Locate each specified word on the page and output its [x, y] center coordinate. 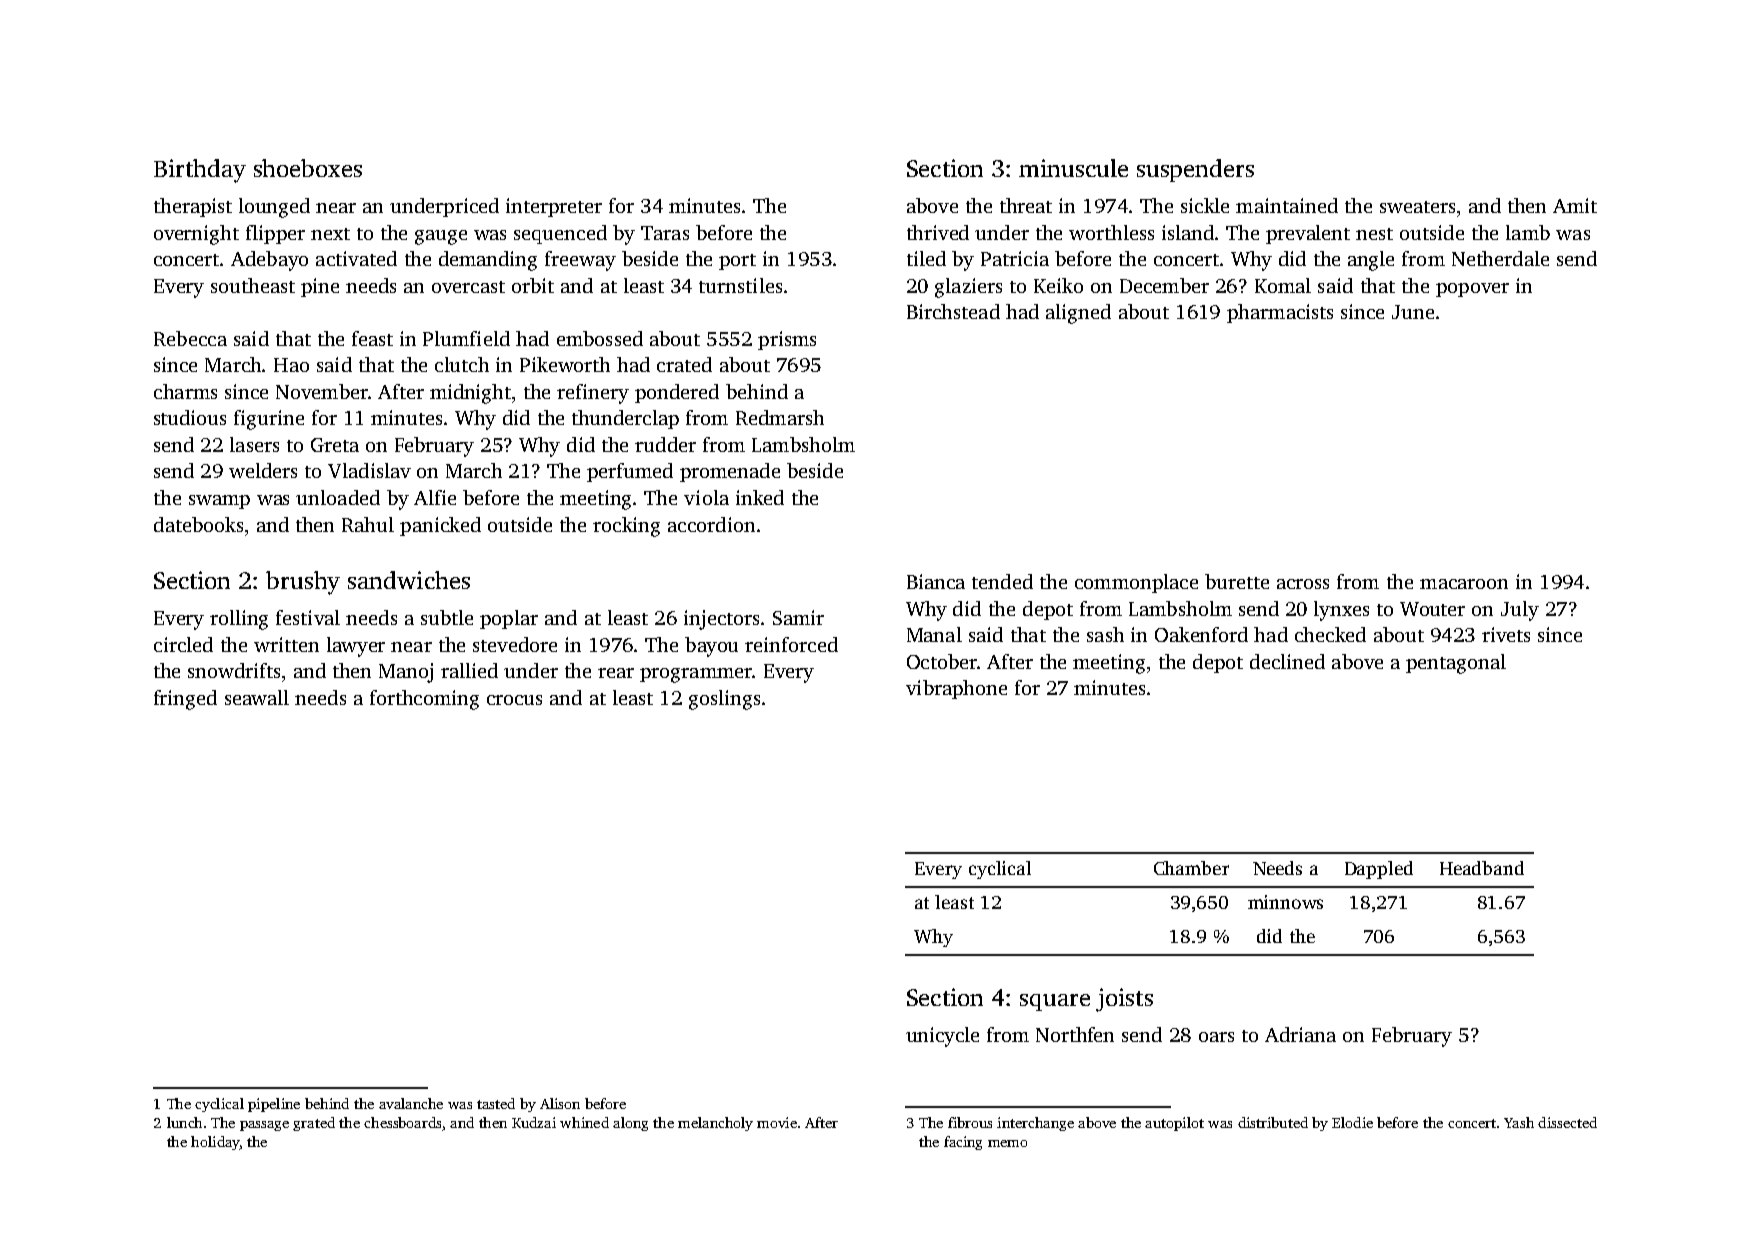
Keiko [1058, 285]
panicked [440, 526]
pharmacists [1280, 313]
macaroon [1464, 584]
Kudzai [534, 1122]
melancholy [715, 1124]
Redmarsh [780, 417]
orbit [533, 285]
